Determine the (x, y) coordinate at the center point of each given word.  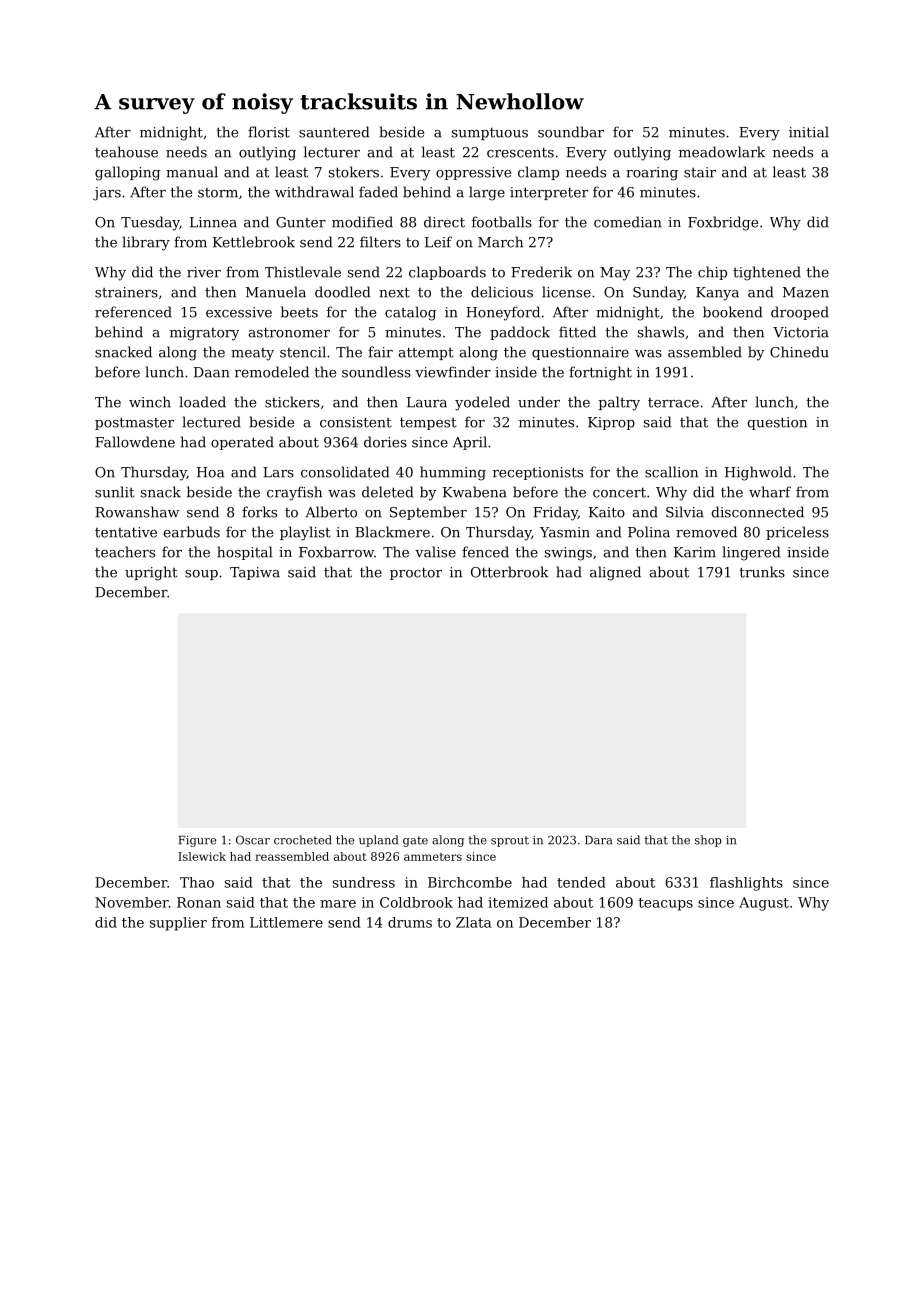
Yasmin (565, 532)
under (539, 402)
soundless (376, 372)
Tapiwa (255, 573)
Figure (197, 841)
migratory (204, 334)
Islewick (202, 856)
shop (708, 841)
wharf (770, 492)
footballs (502, 222)
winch (150, 402)
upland (378, 841)
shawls (661, 332)
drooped (800, 313)
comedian (628, 222)
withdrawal (314, 192)
